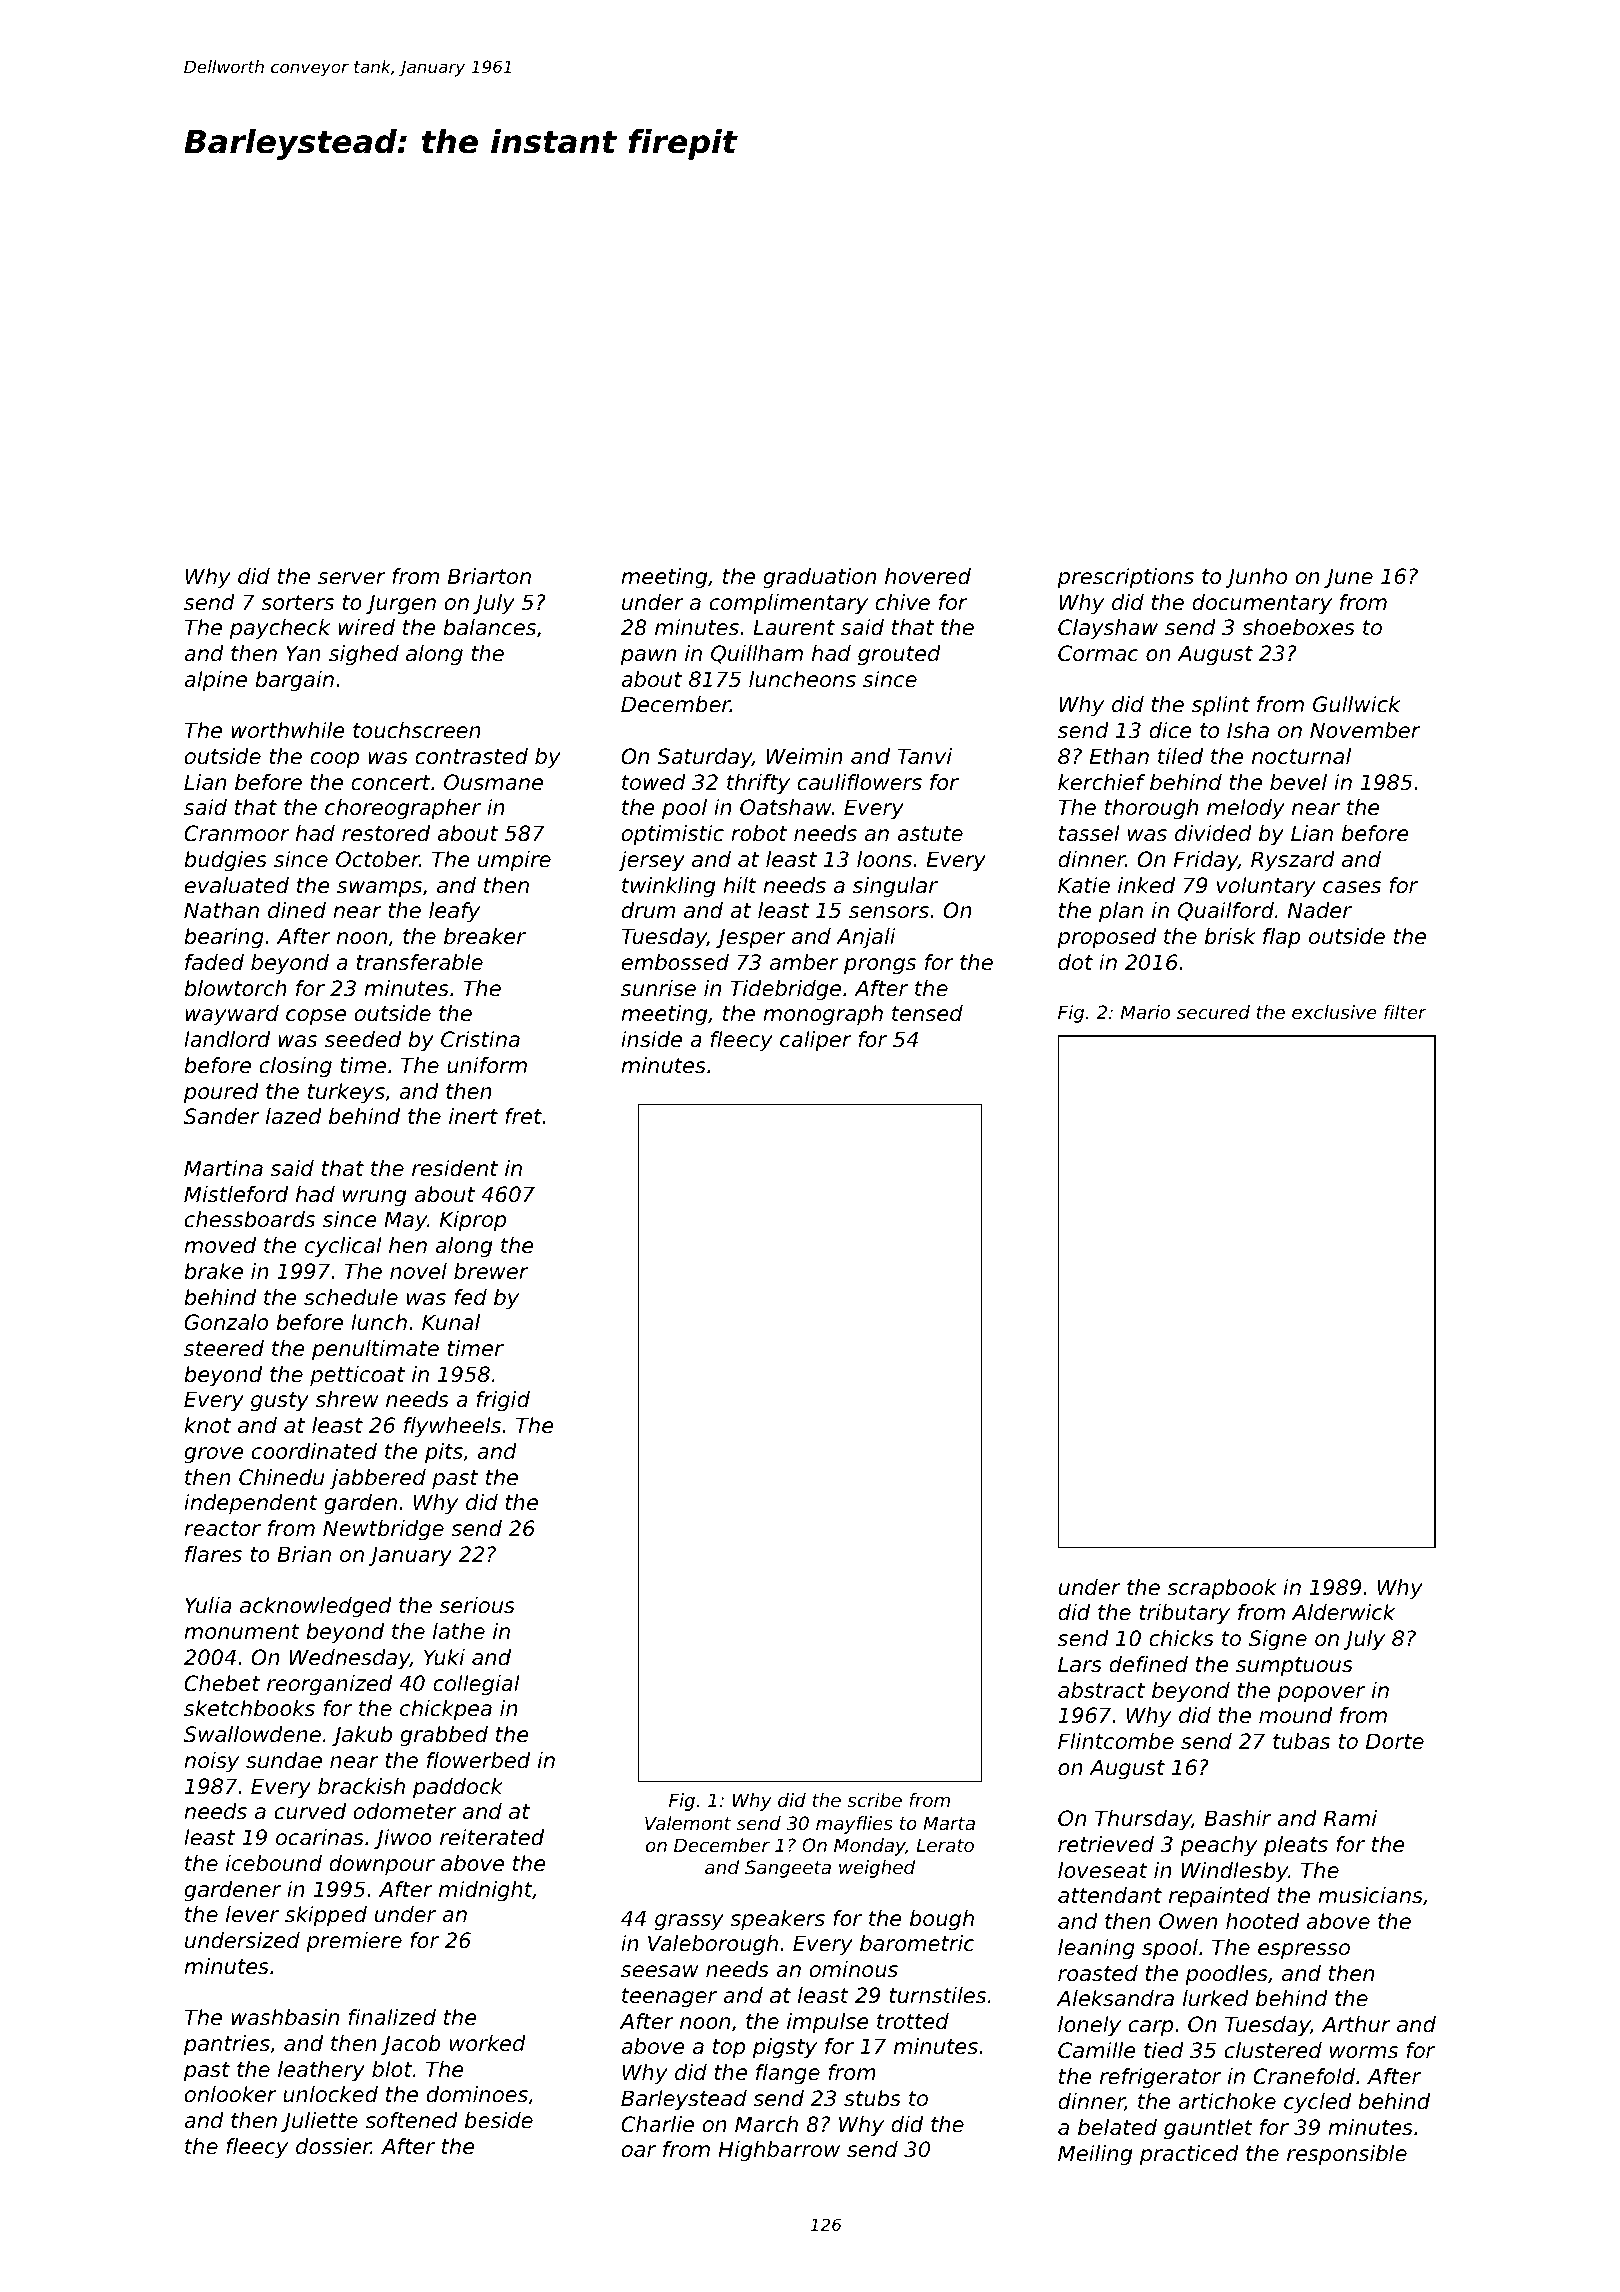 This document has height=2292, width=1620. Describe the element at coordinates (1222, 1589) in the document. I see `scrapbook` at that location.
